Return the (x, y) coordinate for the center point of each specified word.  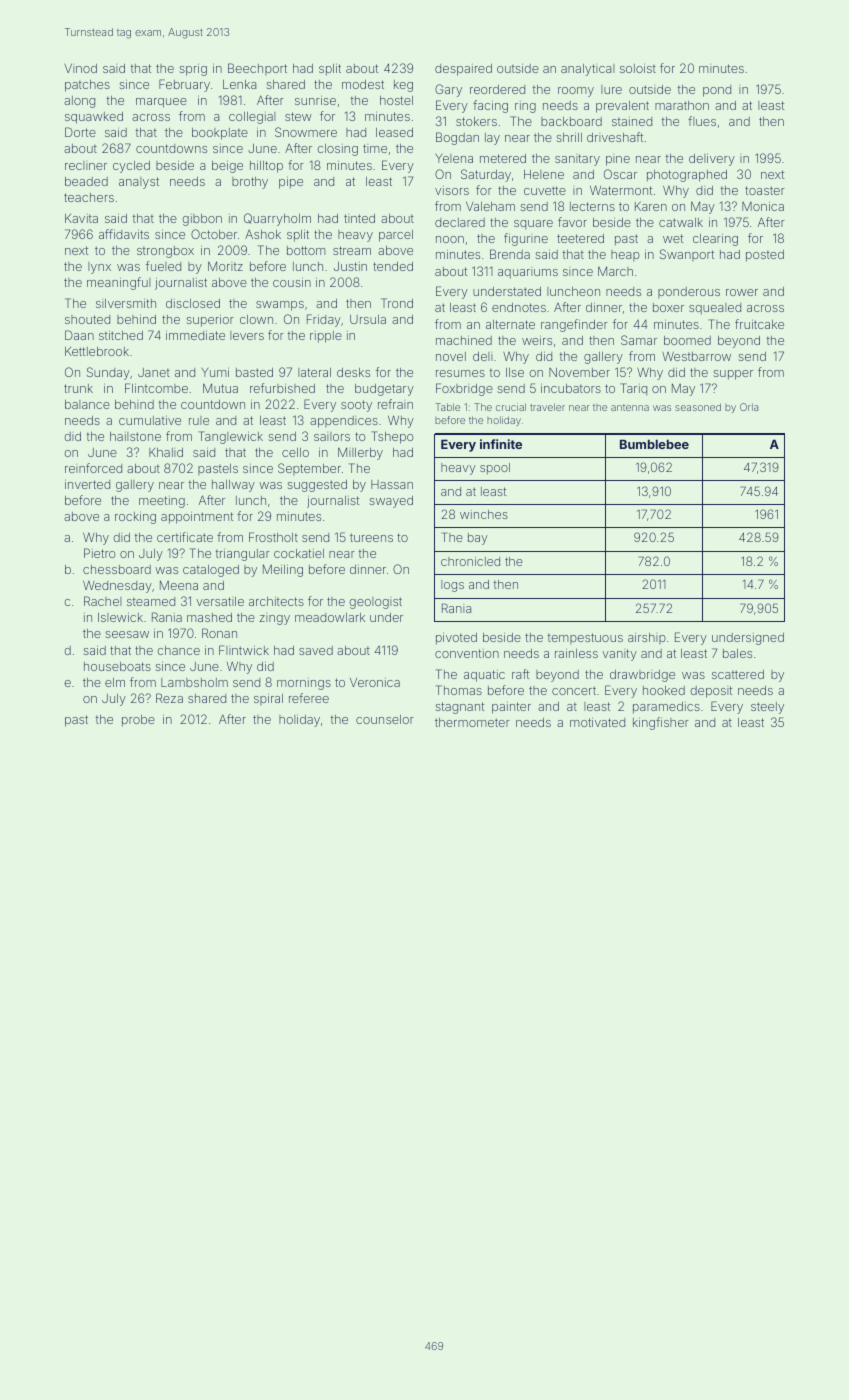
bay (478, 539)
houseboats (117, 666)
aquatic (484, 676)
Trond (397, 303)
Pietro (99, 553)
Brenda (510, 254)
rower (742, 292)
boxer (668, 307)
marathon (682, 105)
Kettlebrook (97, 351)
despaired (463, 70)
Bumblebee (654, 444)
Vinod (80, 68)
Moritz (225, 266)
